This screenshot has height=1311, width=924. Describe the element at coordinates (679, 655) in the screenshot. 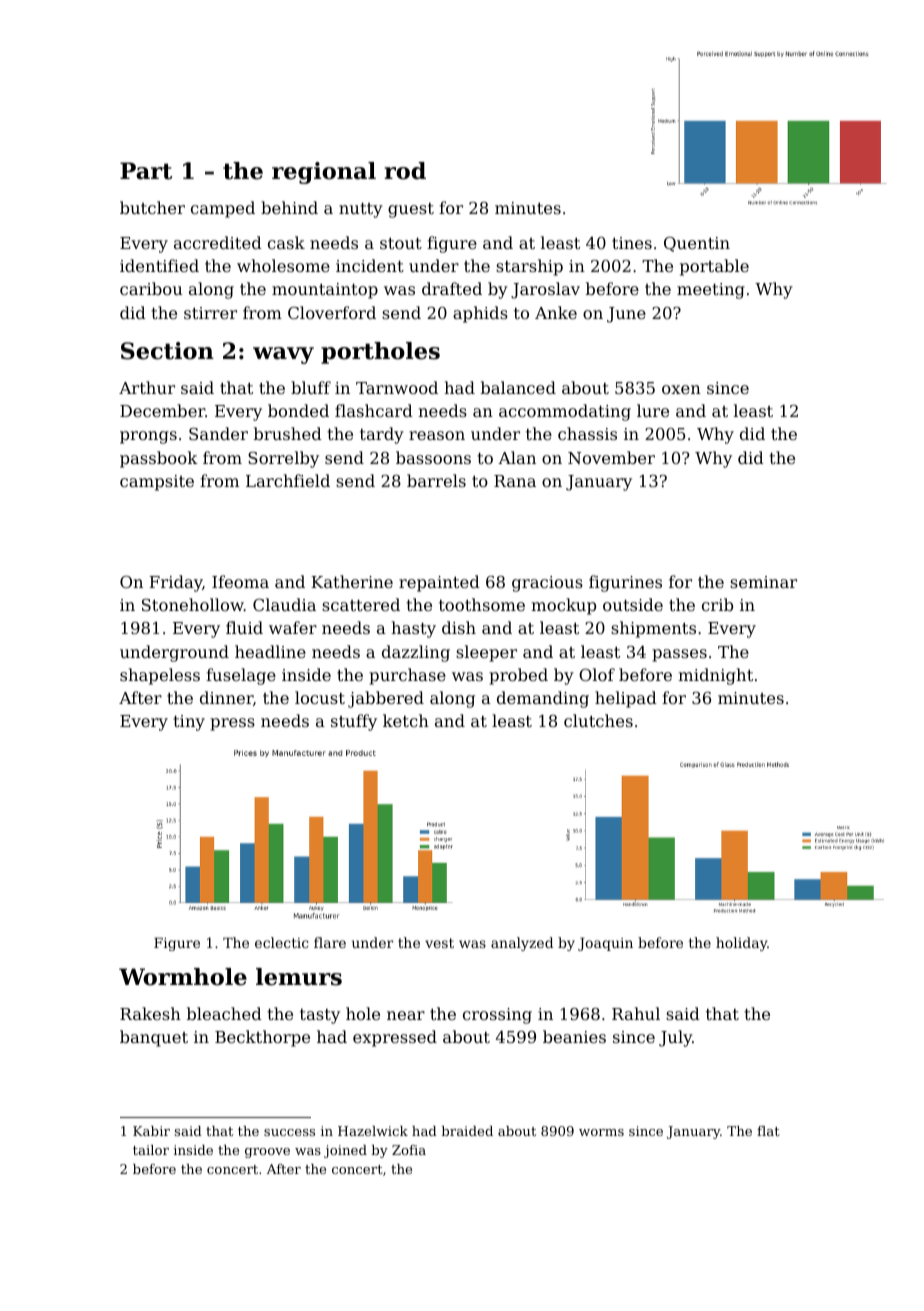

I see `passes` at that location.
